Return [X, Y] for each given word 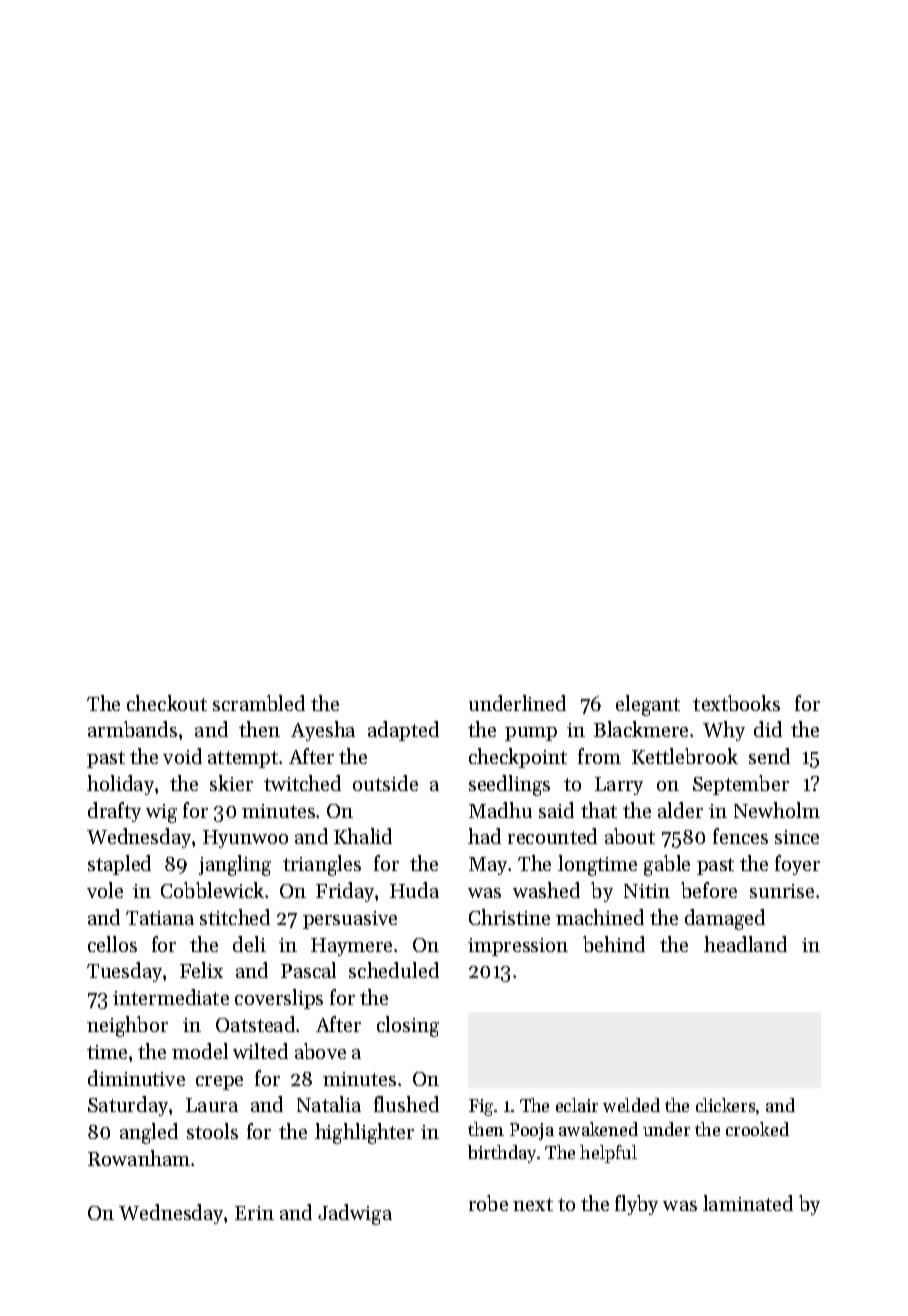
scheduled [394, 970]
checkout [167, 703]
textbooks [736, 703]
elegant [648, 705]
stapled [119, 865]
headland [745, 944]
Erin [254, 1213]
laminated [748, 1203]
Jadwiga [355, 1214]
